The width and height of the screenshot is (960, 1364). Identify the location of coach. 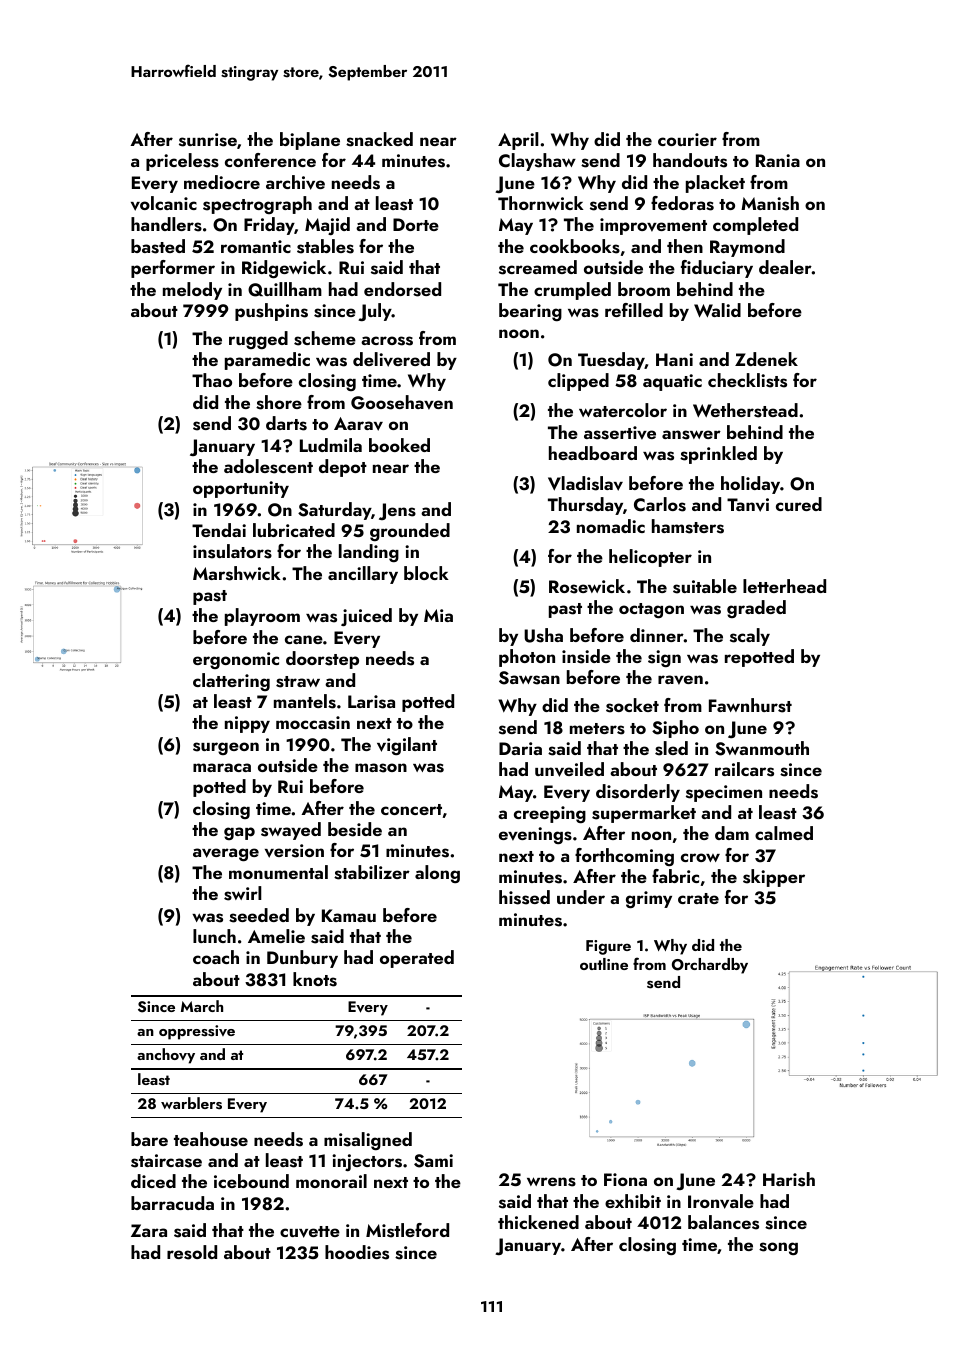
(216, 957).
